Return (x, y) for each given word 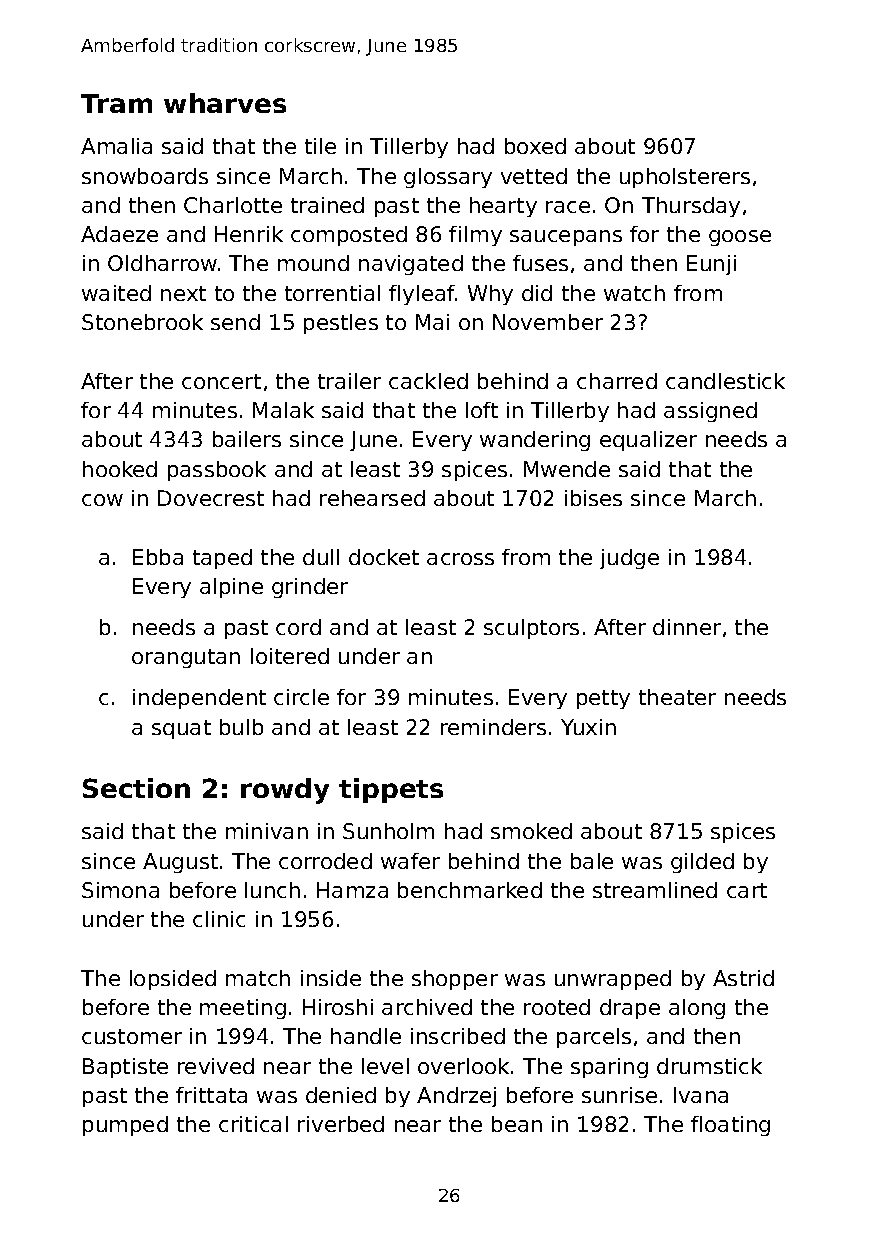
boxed (535, 146)
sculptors (531, 629)
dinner (687, 627)
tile (320, 146)
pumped (125, 1126)
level (385, 1066)
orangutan (186, 658)
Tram (116, 103)
